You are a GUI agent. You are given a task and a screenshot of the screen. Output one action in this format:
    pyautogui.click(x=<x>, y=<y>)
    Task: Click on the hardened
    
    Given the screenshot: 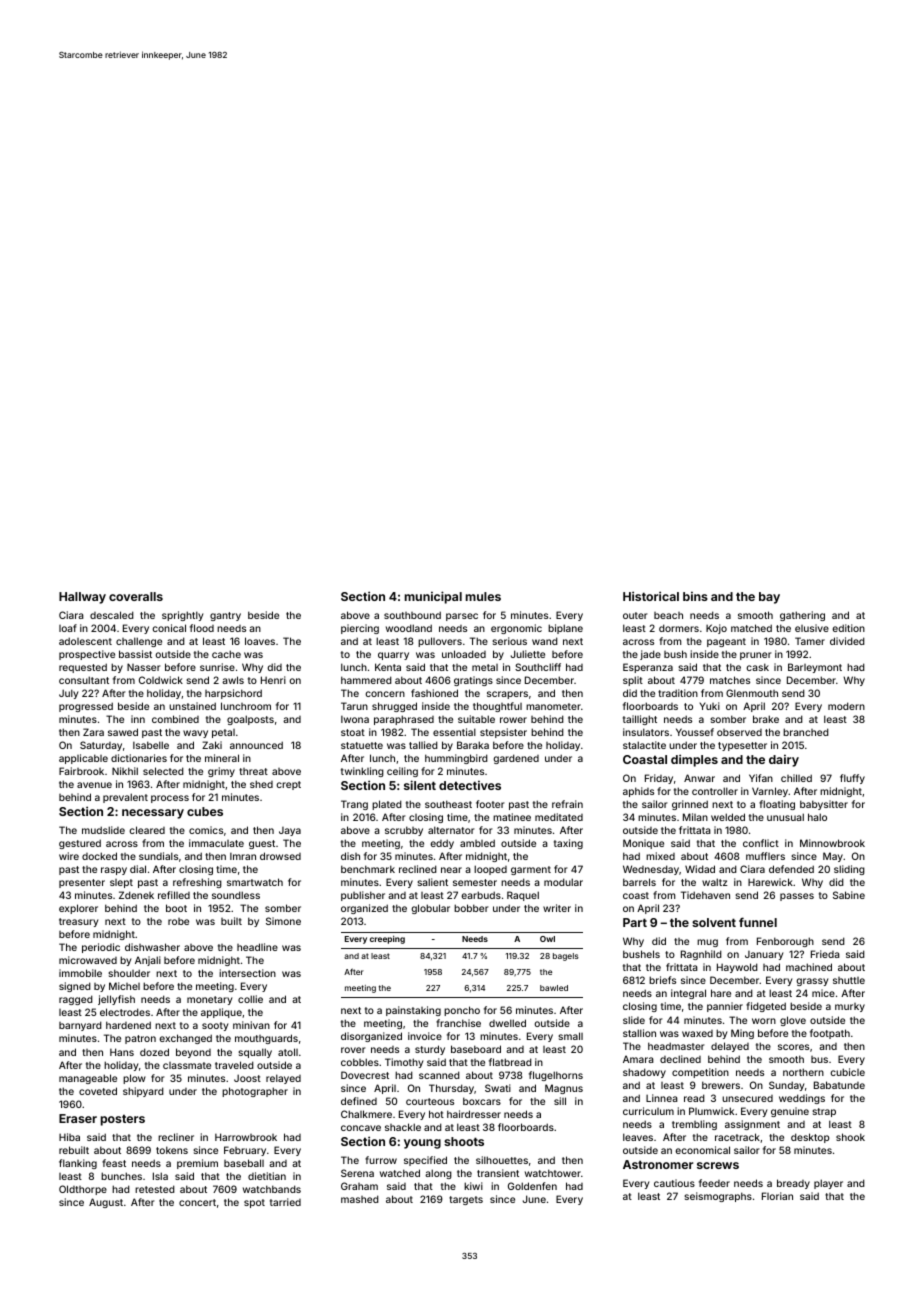 What is the action you would take?
    pyautogui.click(x=128, y=1025)
